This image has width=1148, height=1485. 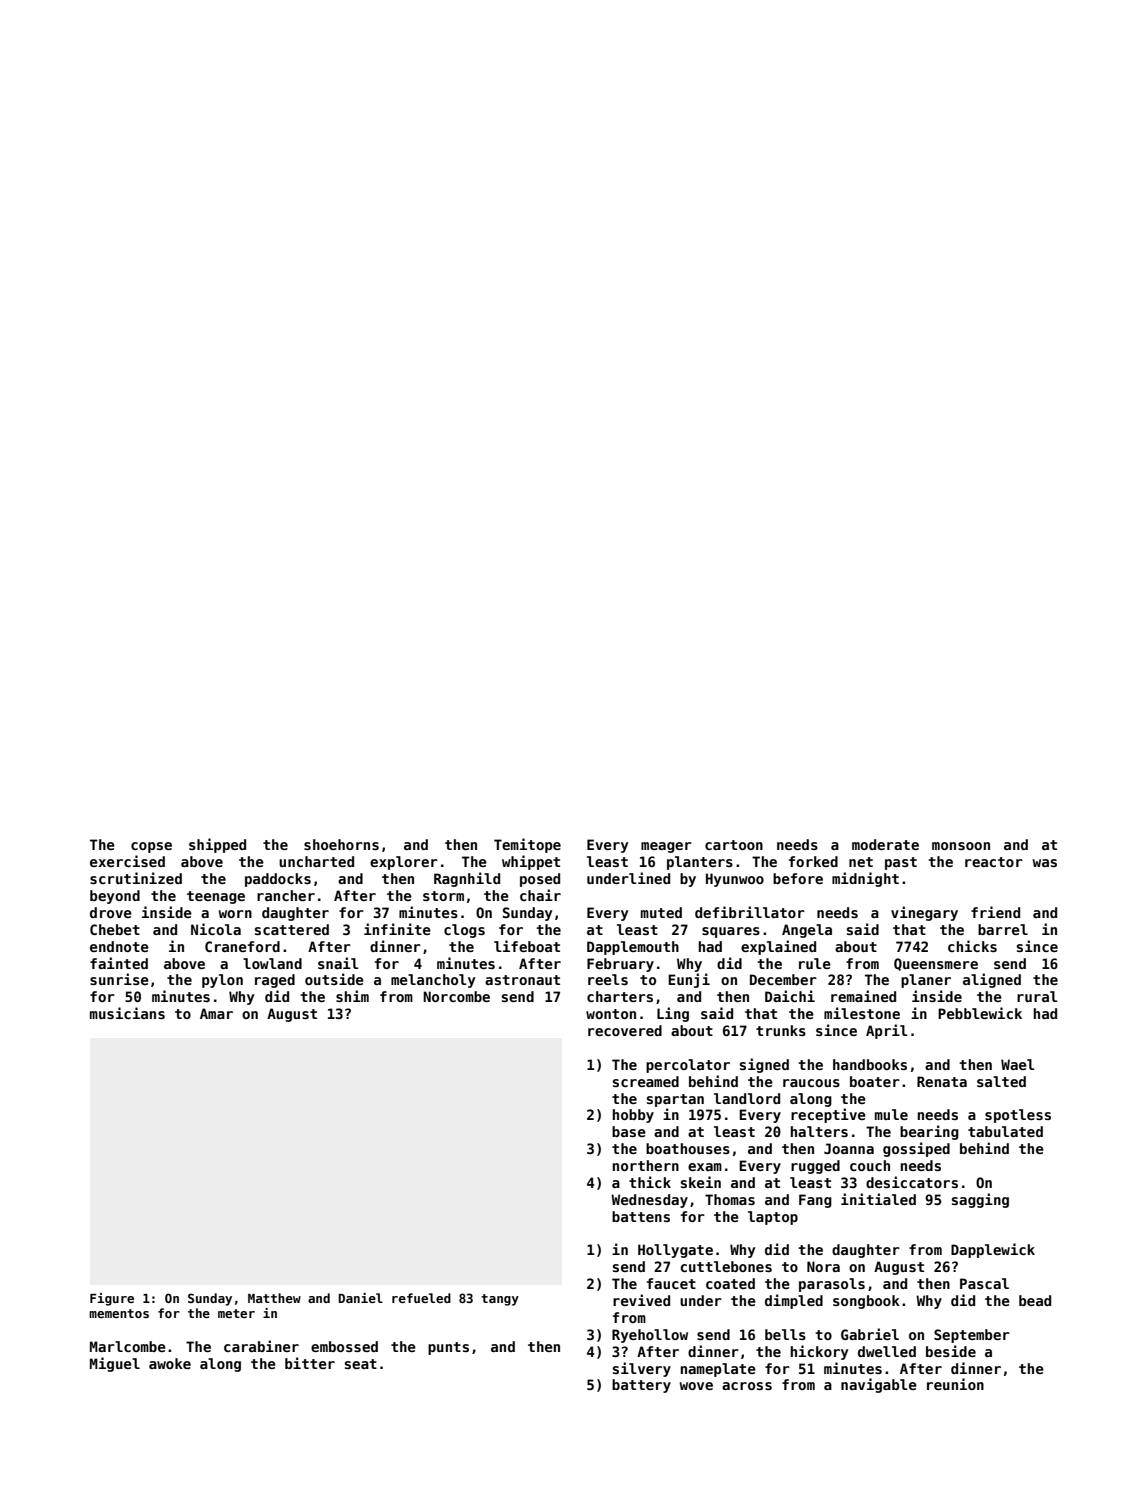 I want to click on seat, so click(x=361, y=1364).
